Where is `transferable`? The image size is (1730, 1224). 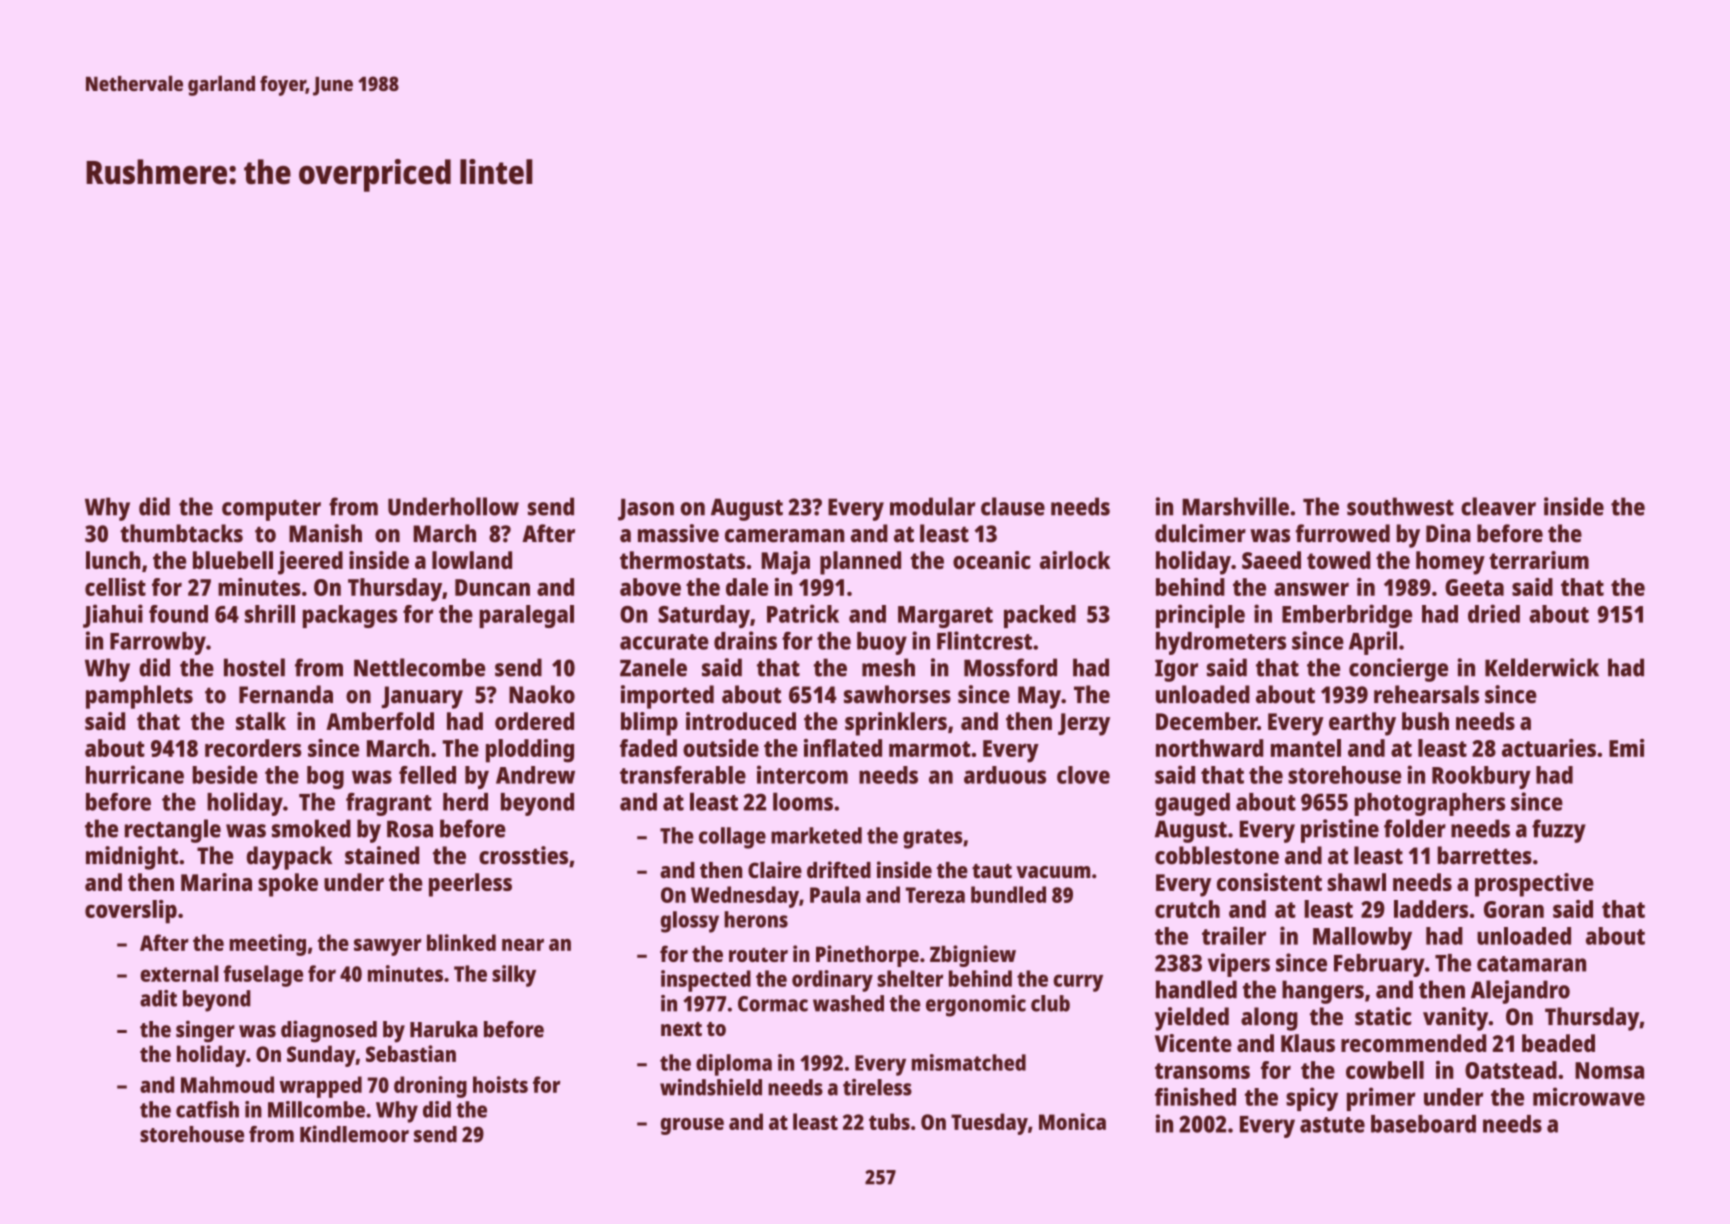 transferable is located at coordinates (683, 775).
